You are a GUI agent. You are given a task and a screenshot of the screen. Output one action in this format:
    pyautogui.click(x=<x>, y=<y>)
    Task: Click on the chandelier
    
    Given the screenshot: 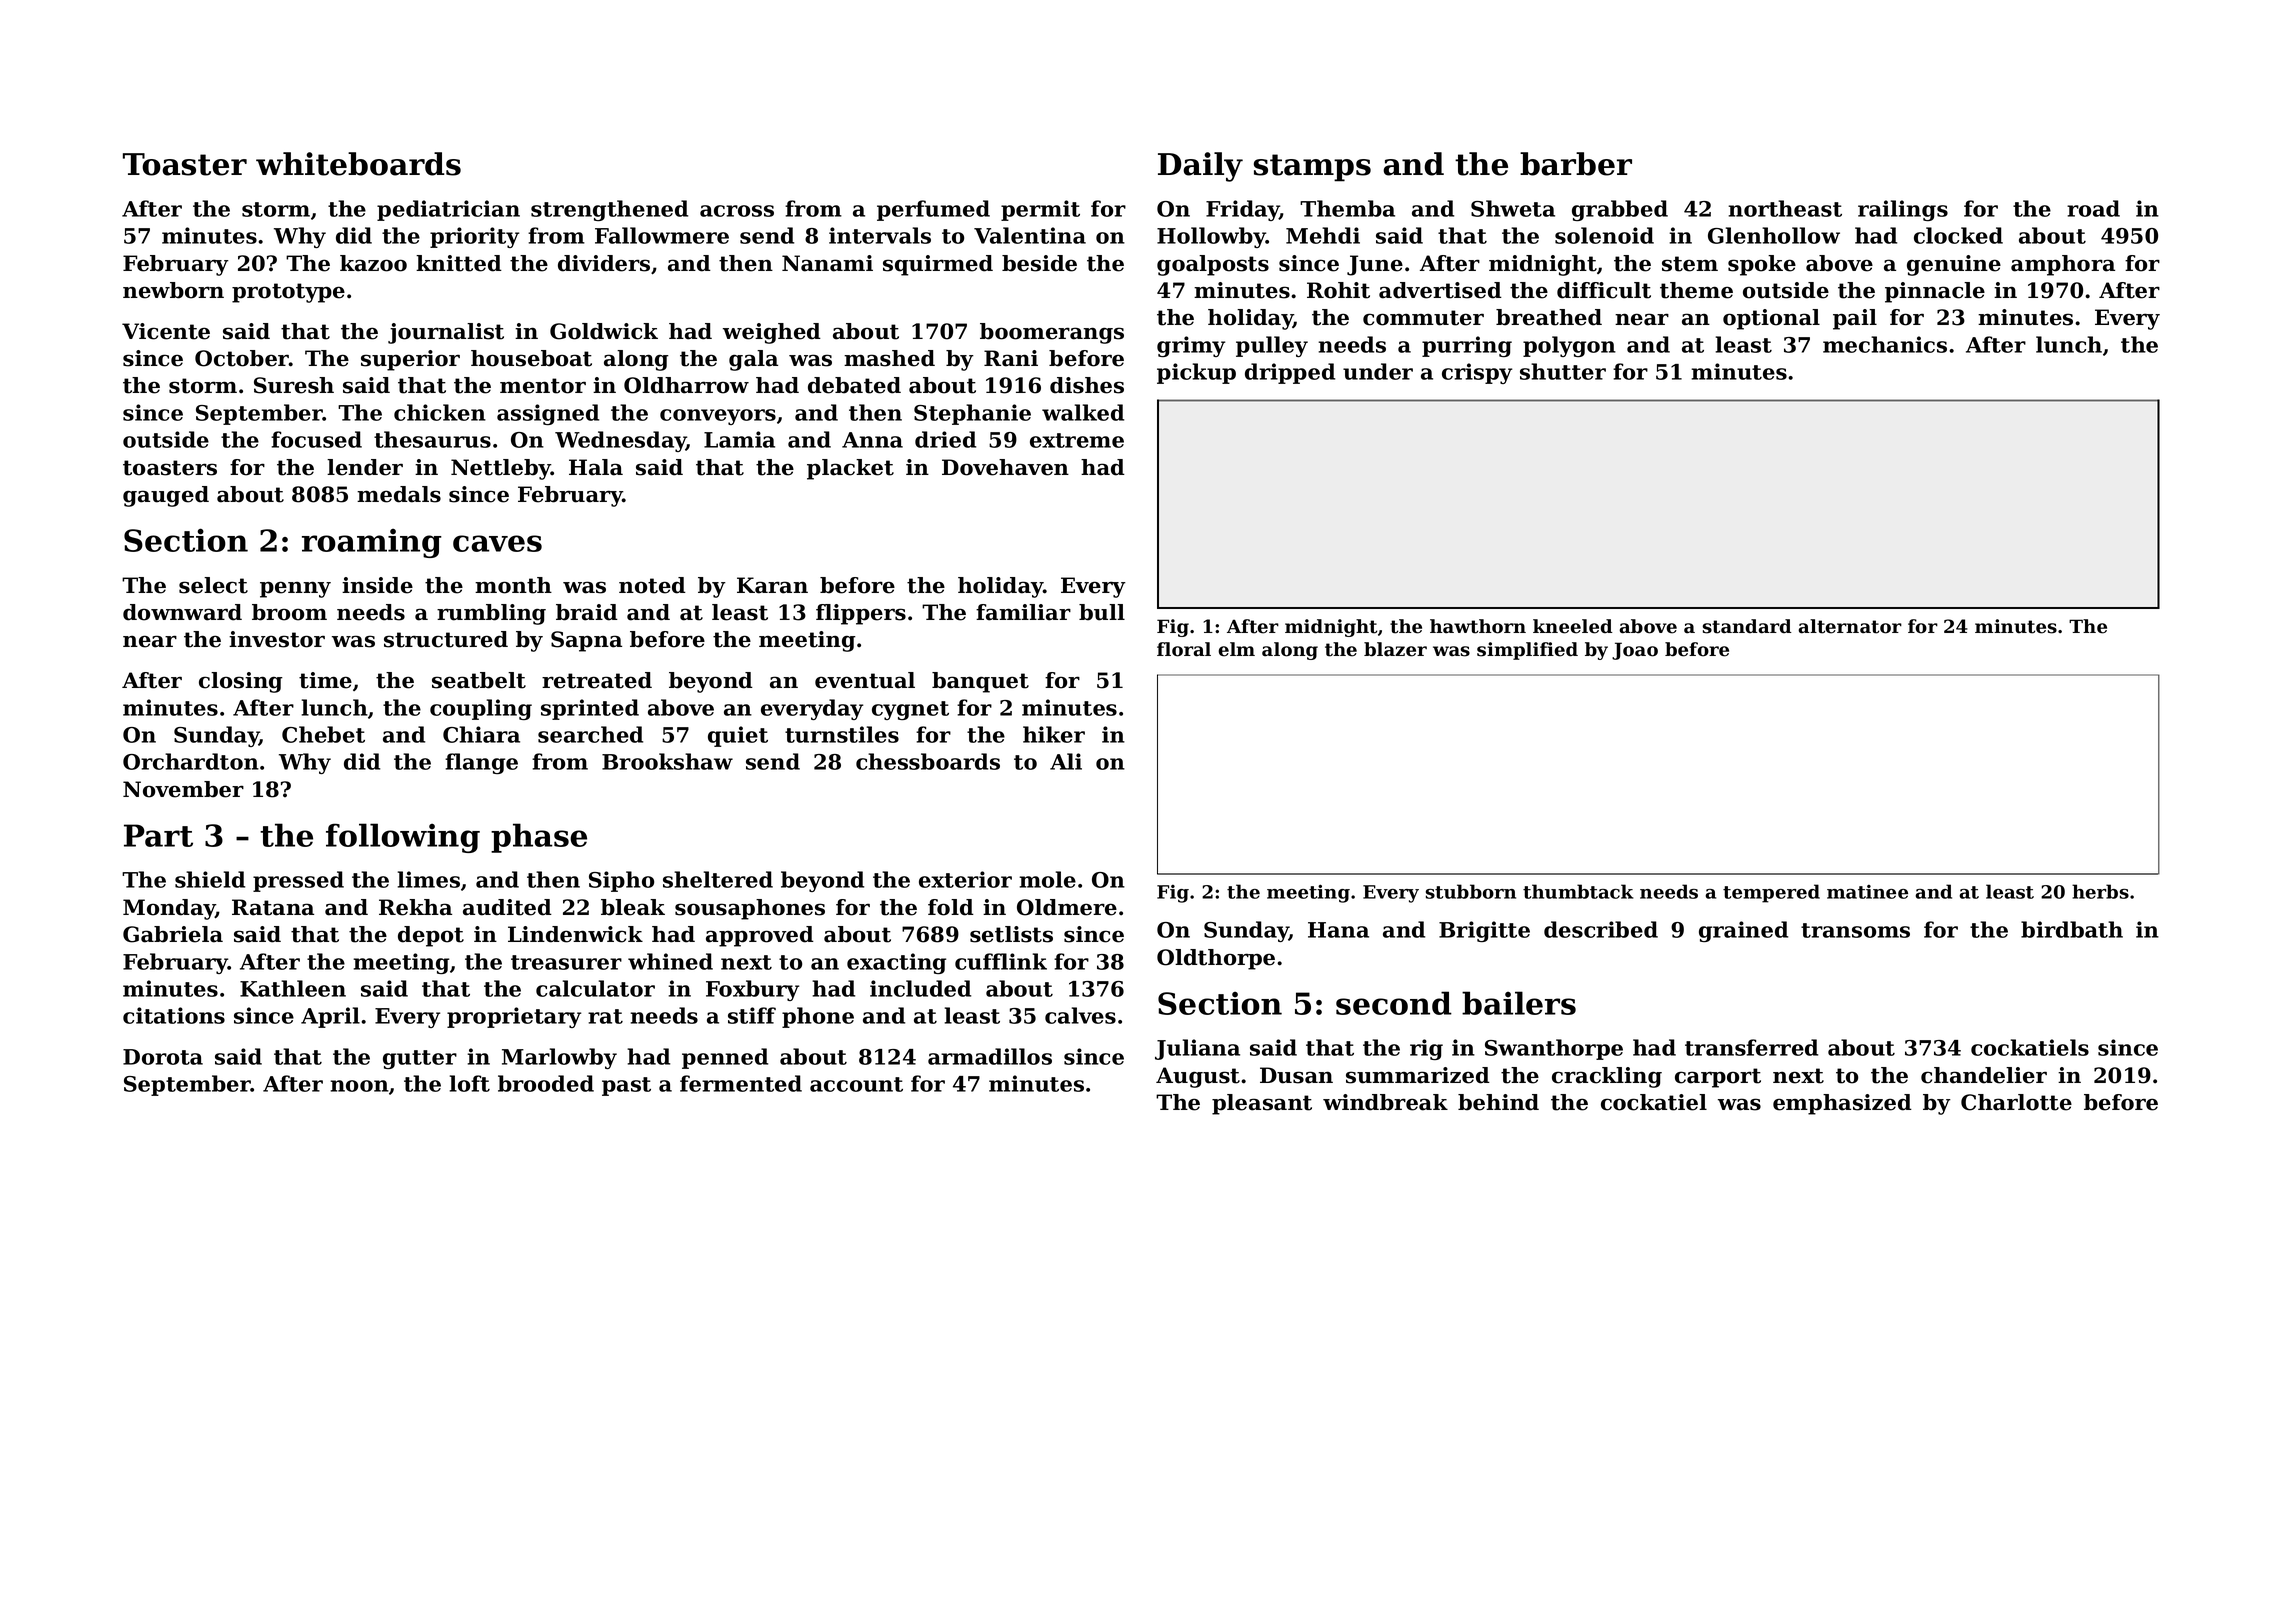 What is the action you would take?
    pyautogui.click(x=1984, y=1075)
